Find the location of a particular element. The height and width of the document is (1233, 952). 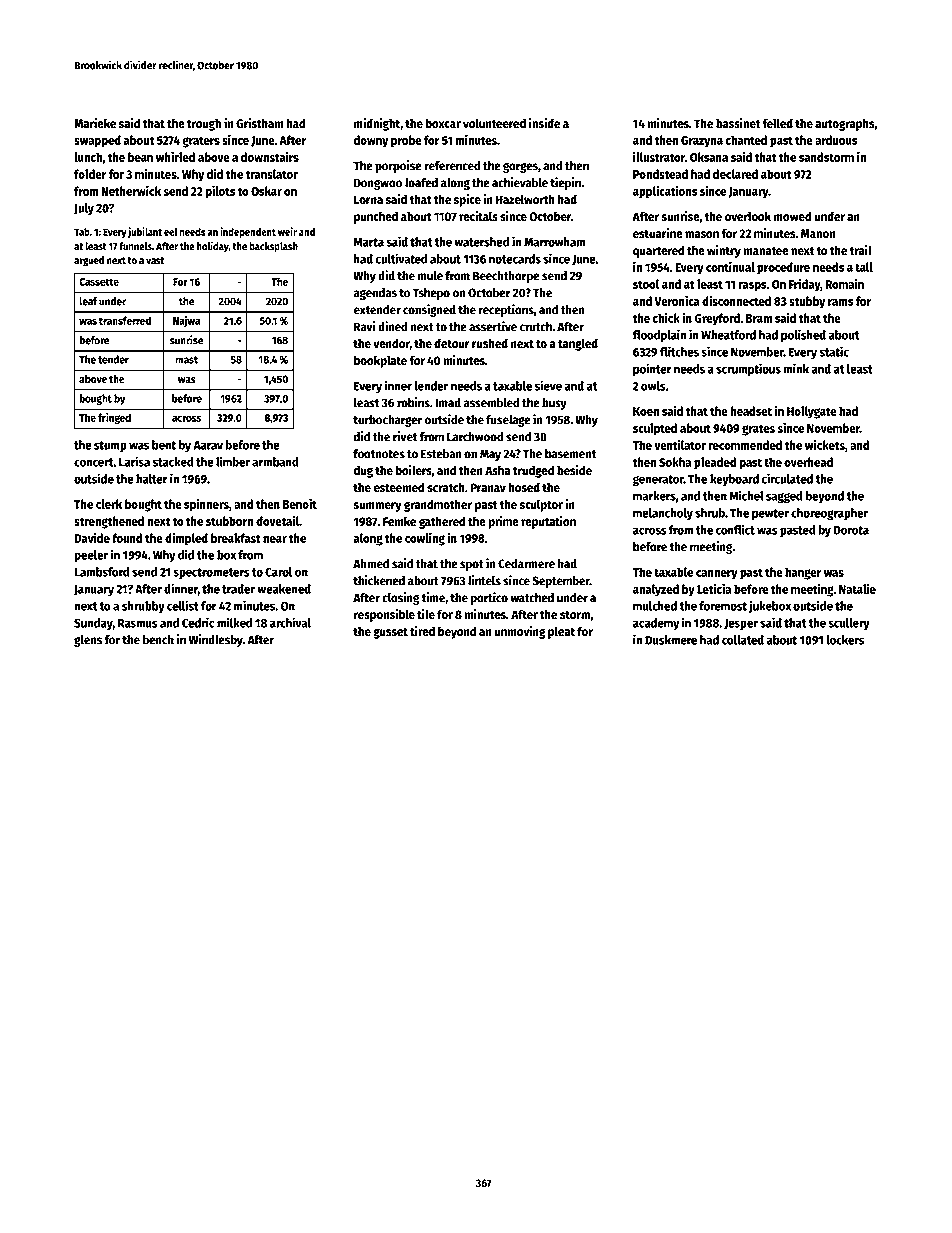

choreographer is located at coordinates (829, 514).
